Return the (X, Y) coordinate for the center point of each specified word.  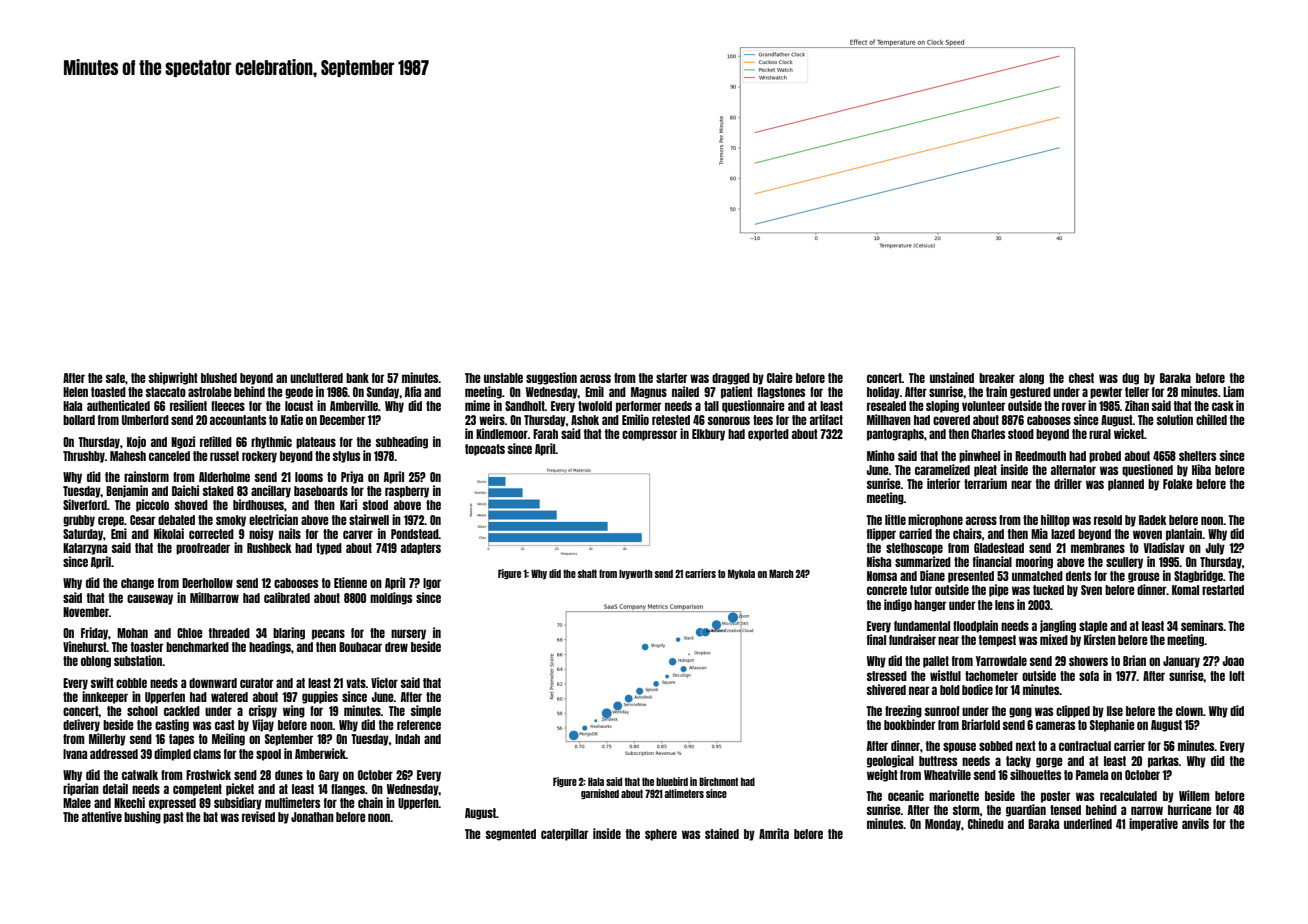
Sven (1091, 590)
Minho (881, 455)
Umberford (145, 420)
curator (256, 683)
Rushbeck (269, 548)
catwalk (140, 775)
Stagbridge (1198, 576)
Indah (407, 739)
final (876, 639)
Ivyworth (635, 574)
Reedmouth (1040, 456)
